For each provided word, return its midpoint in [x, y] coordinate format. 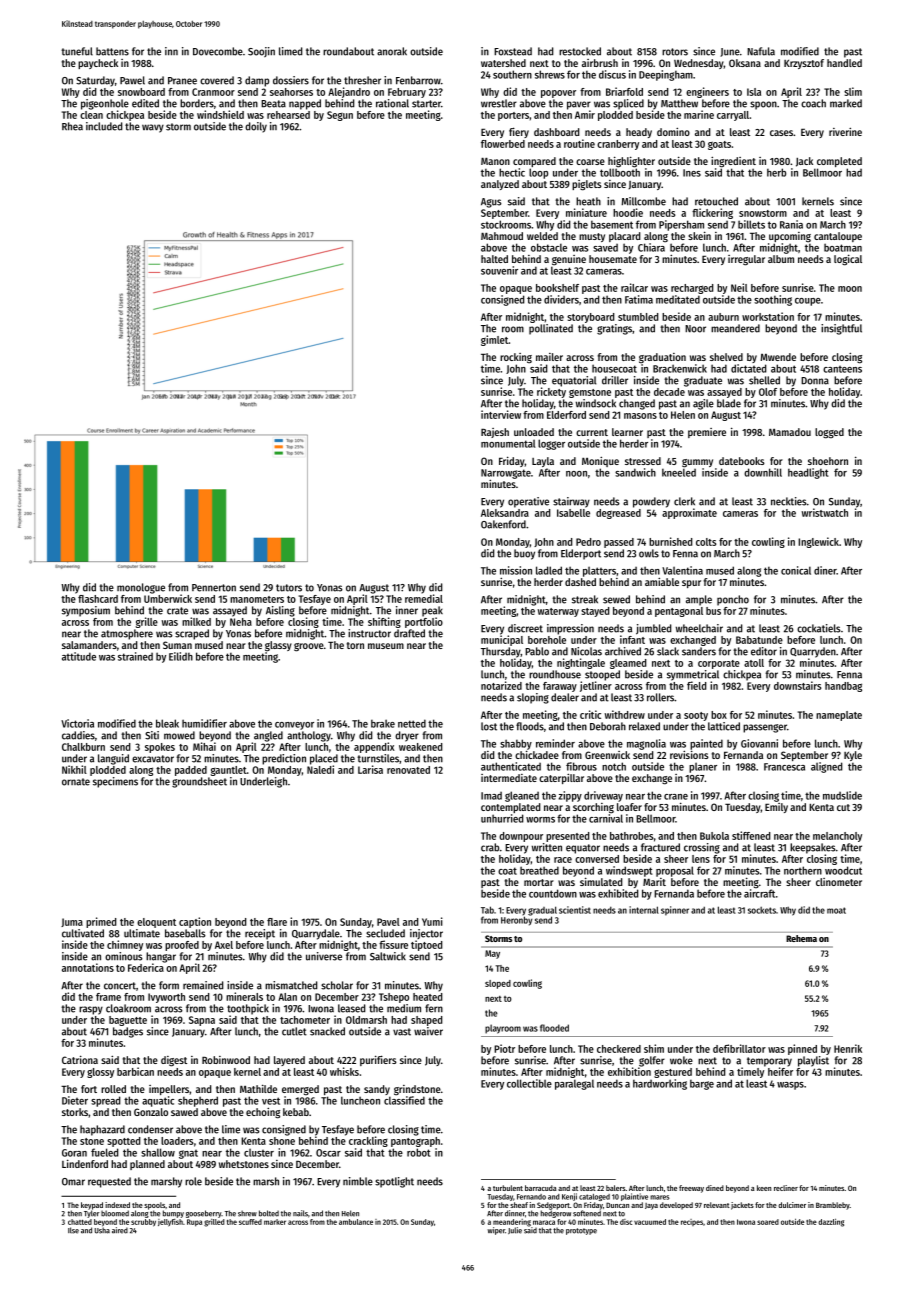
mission [516, 570]
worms [540, 820]
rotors [675, 52]
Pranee [182, 81]
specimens [115, 782]
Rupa [194, 1223]
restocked [580, 51]
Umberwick [168, 598]
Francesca [784, 767]
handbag [843, 687]
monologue [141, 588]
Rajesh [495, 433]
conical [796, 570]
